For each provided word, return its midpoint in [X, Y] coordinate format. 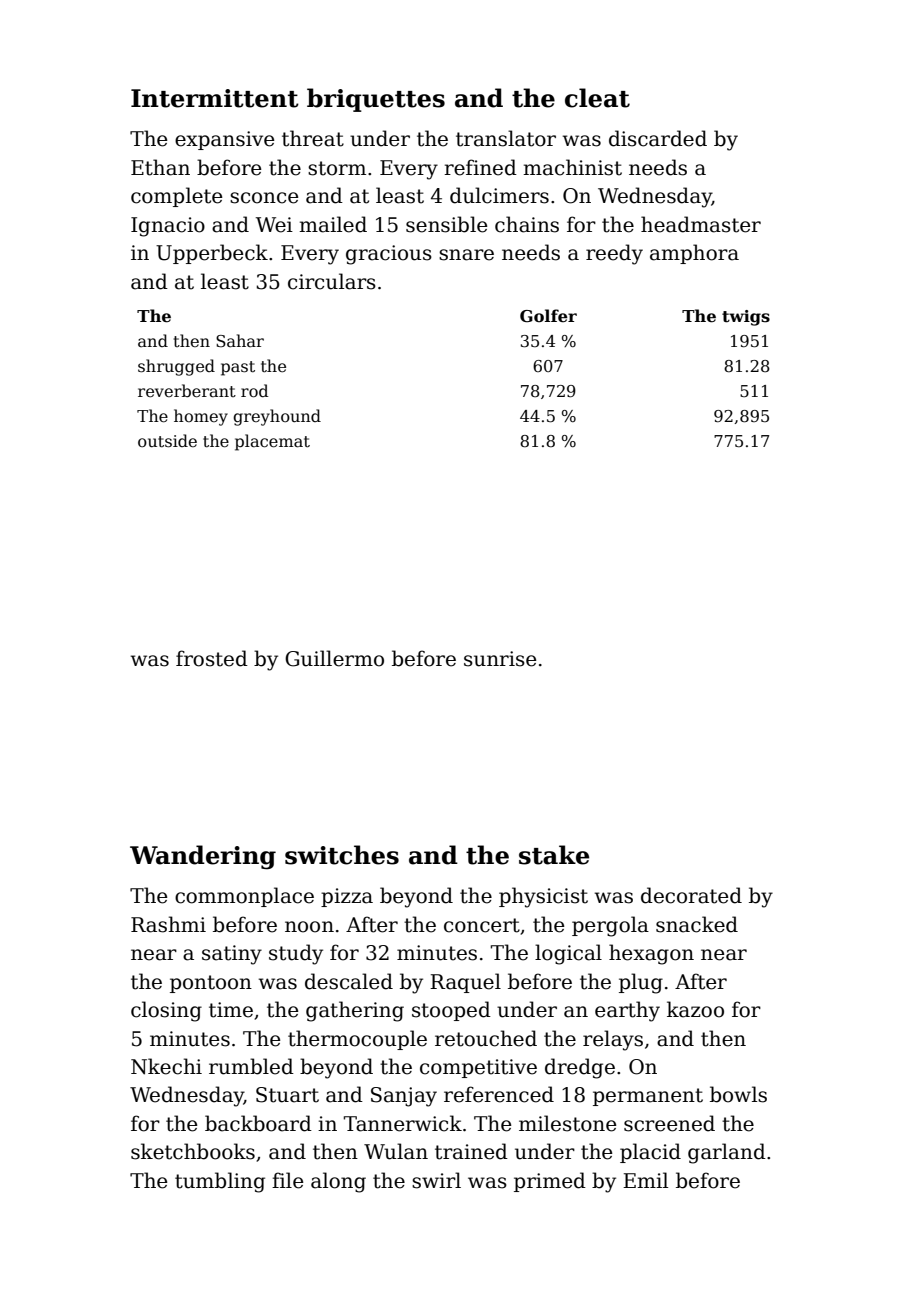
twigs [746, 318]
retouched [486, 1038]
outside [167, 441]
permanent [648, 1097]
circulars [332, 281]
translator [506, 138]
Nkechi [166, 1066]
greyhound [277, 417]
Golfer [548, 315]
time [231, 1010]
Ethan [160, 167]
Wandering [203, 857]
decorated [691, 895]
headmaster [701, 224]
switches [342, 855]
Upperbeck [212, 254]
